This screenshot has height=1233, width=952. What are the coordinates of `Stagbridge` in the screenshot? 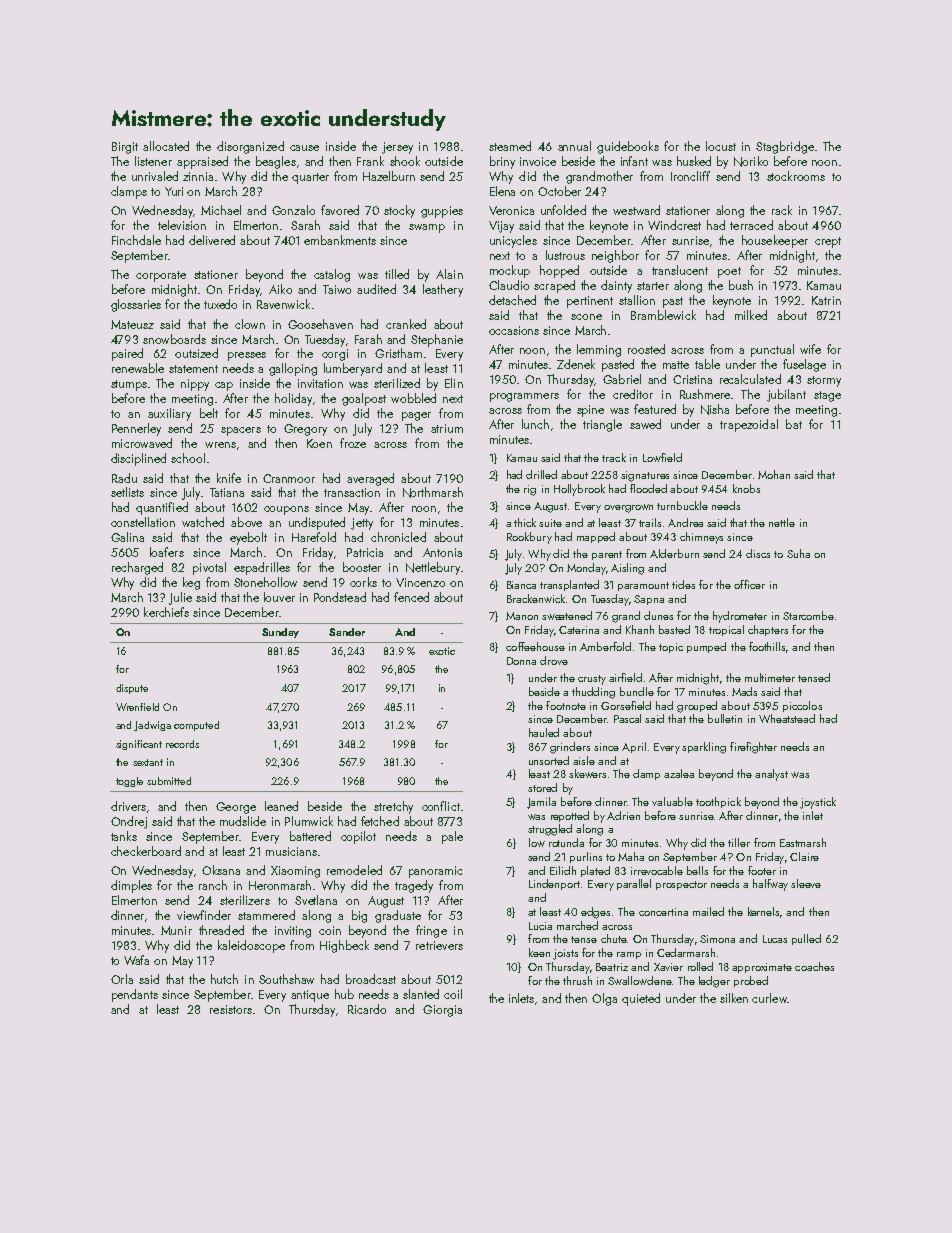 It's located at (785, 147).
